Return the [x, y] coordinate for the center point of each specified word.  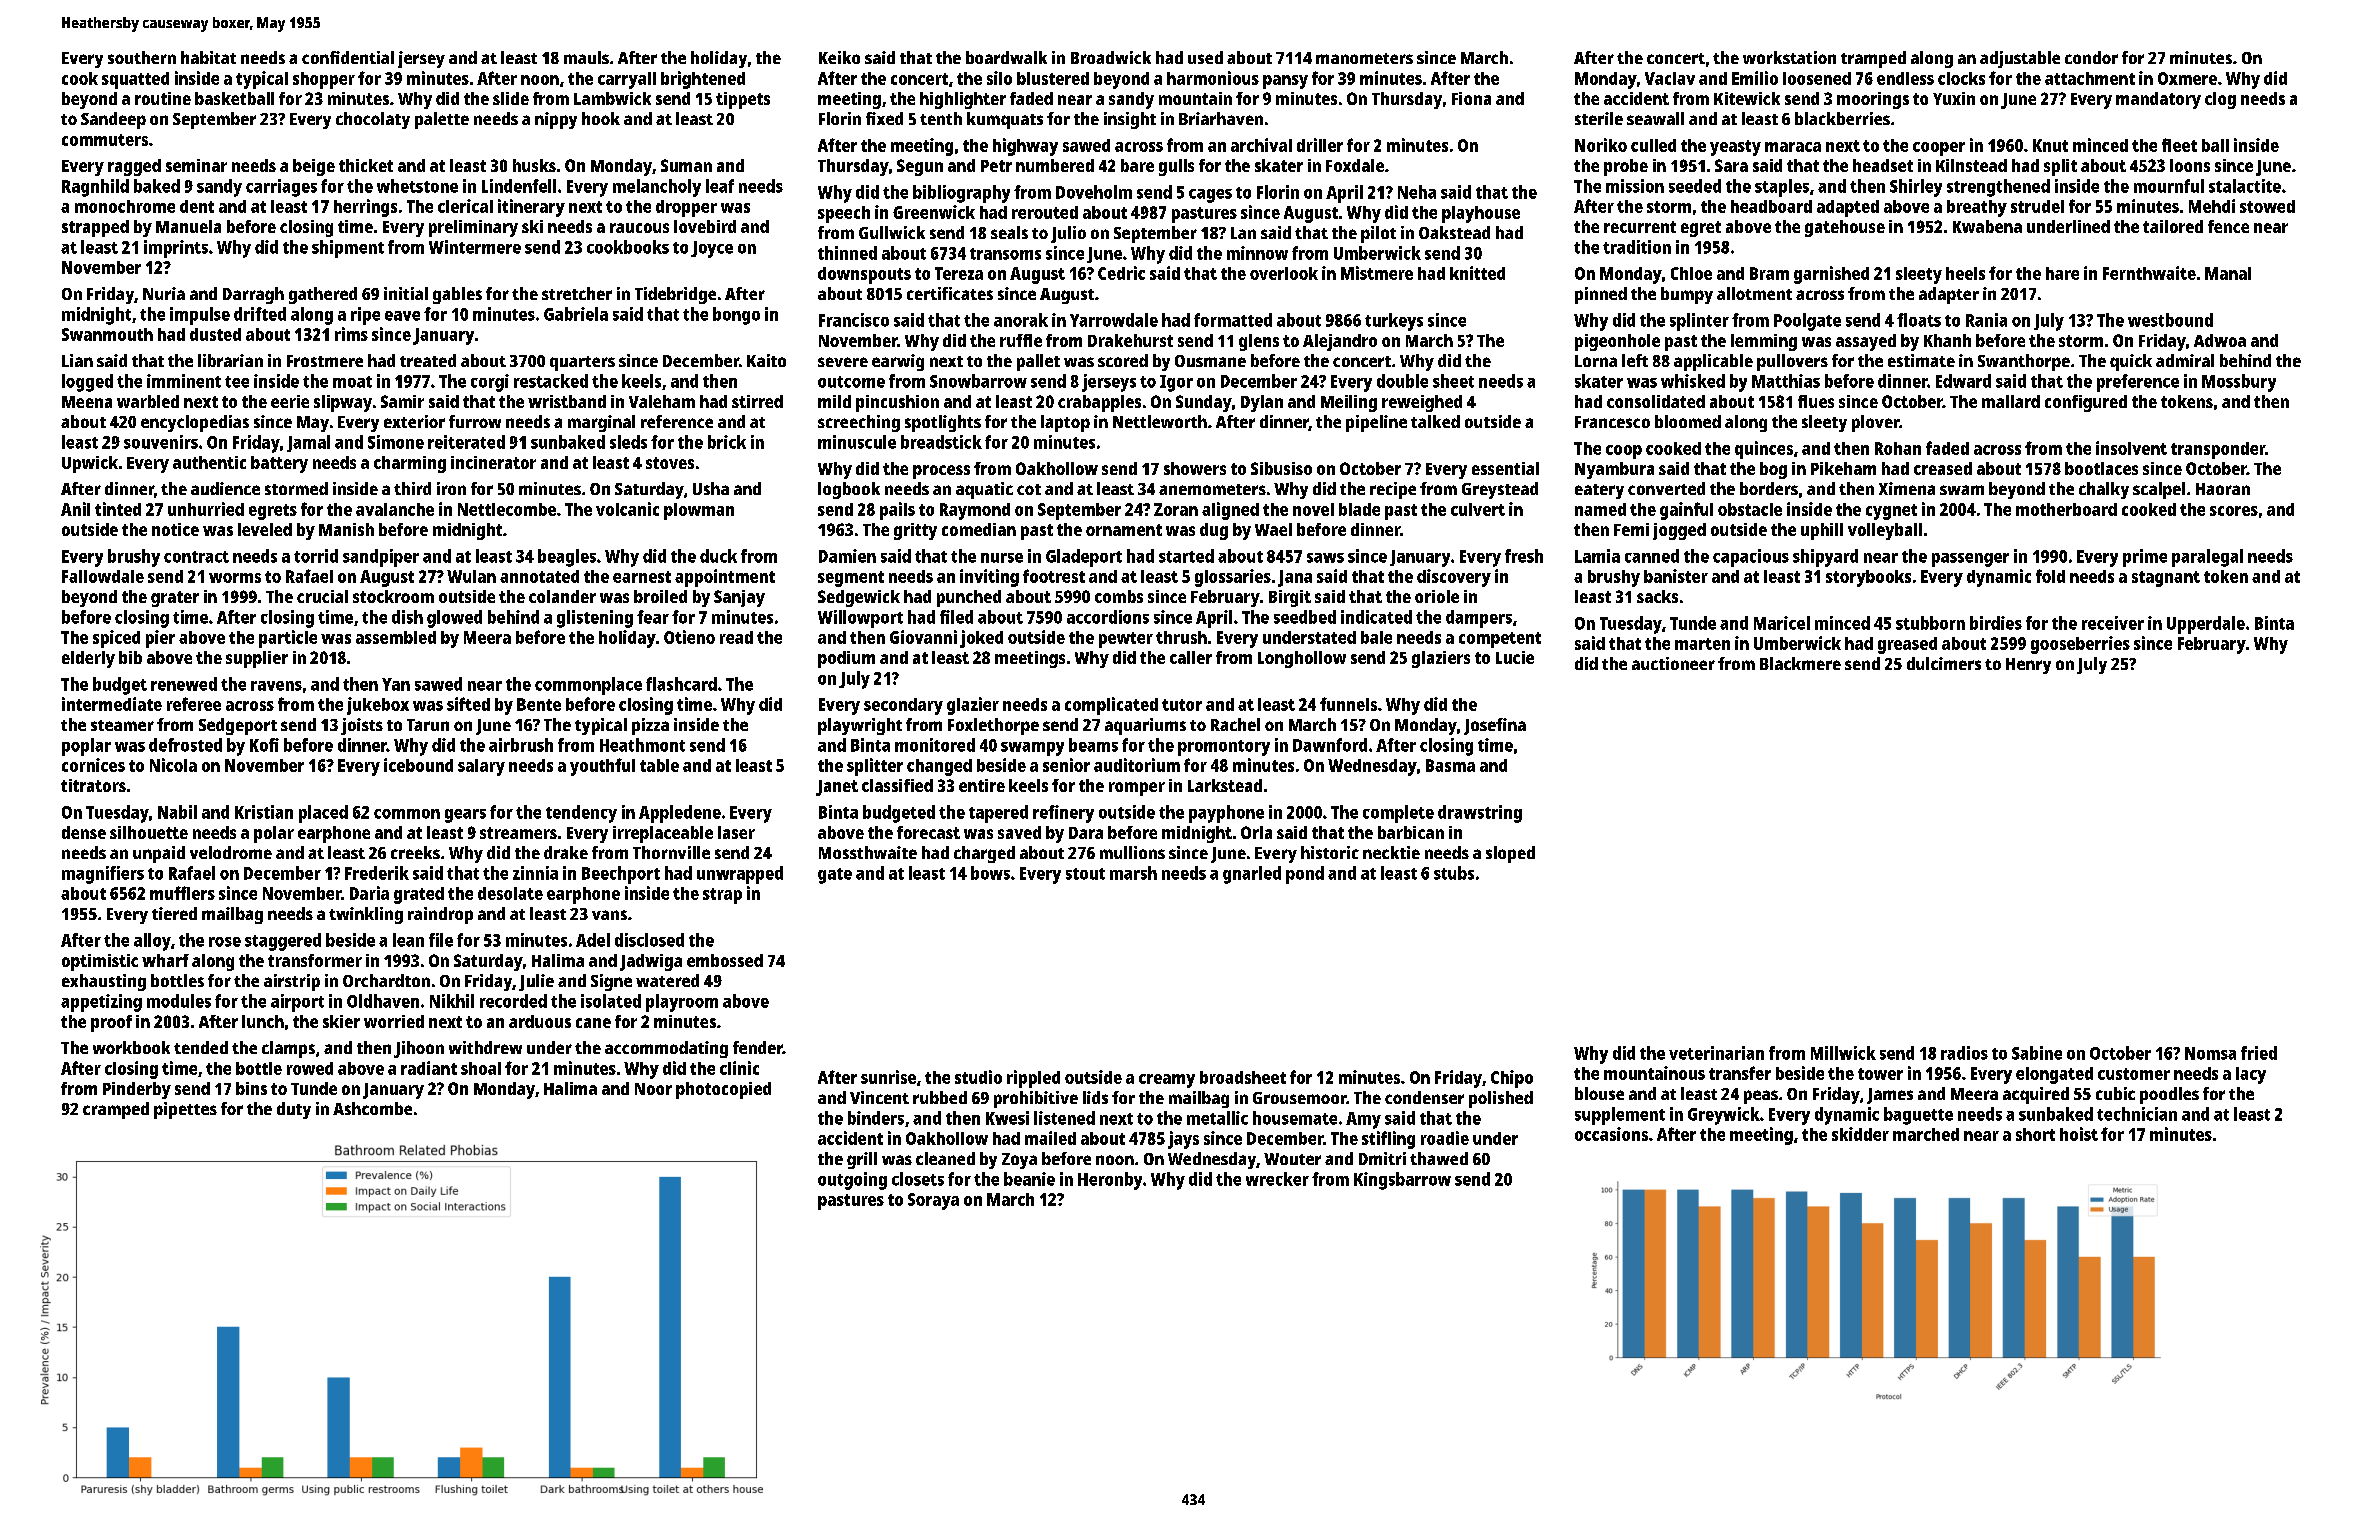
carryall [627, 80]
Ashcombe [372, 1108]
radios [1964, 1053]
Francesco [1612, 422]
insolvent [2131, 448]
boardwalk [1006, 57]
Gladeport [1084, 558]
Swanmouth [107, 334]
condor [2091, 57]
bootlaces [2101, 468]
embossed [725, 960]
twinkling [366, 915]
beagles [567, 558]
